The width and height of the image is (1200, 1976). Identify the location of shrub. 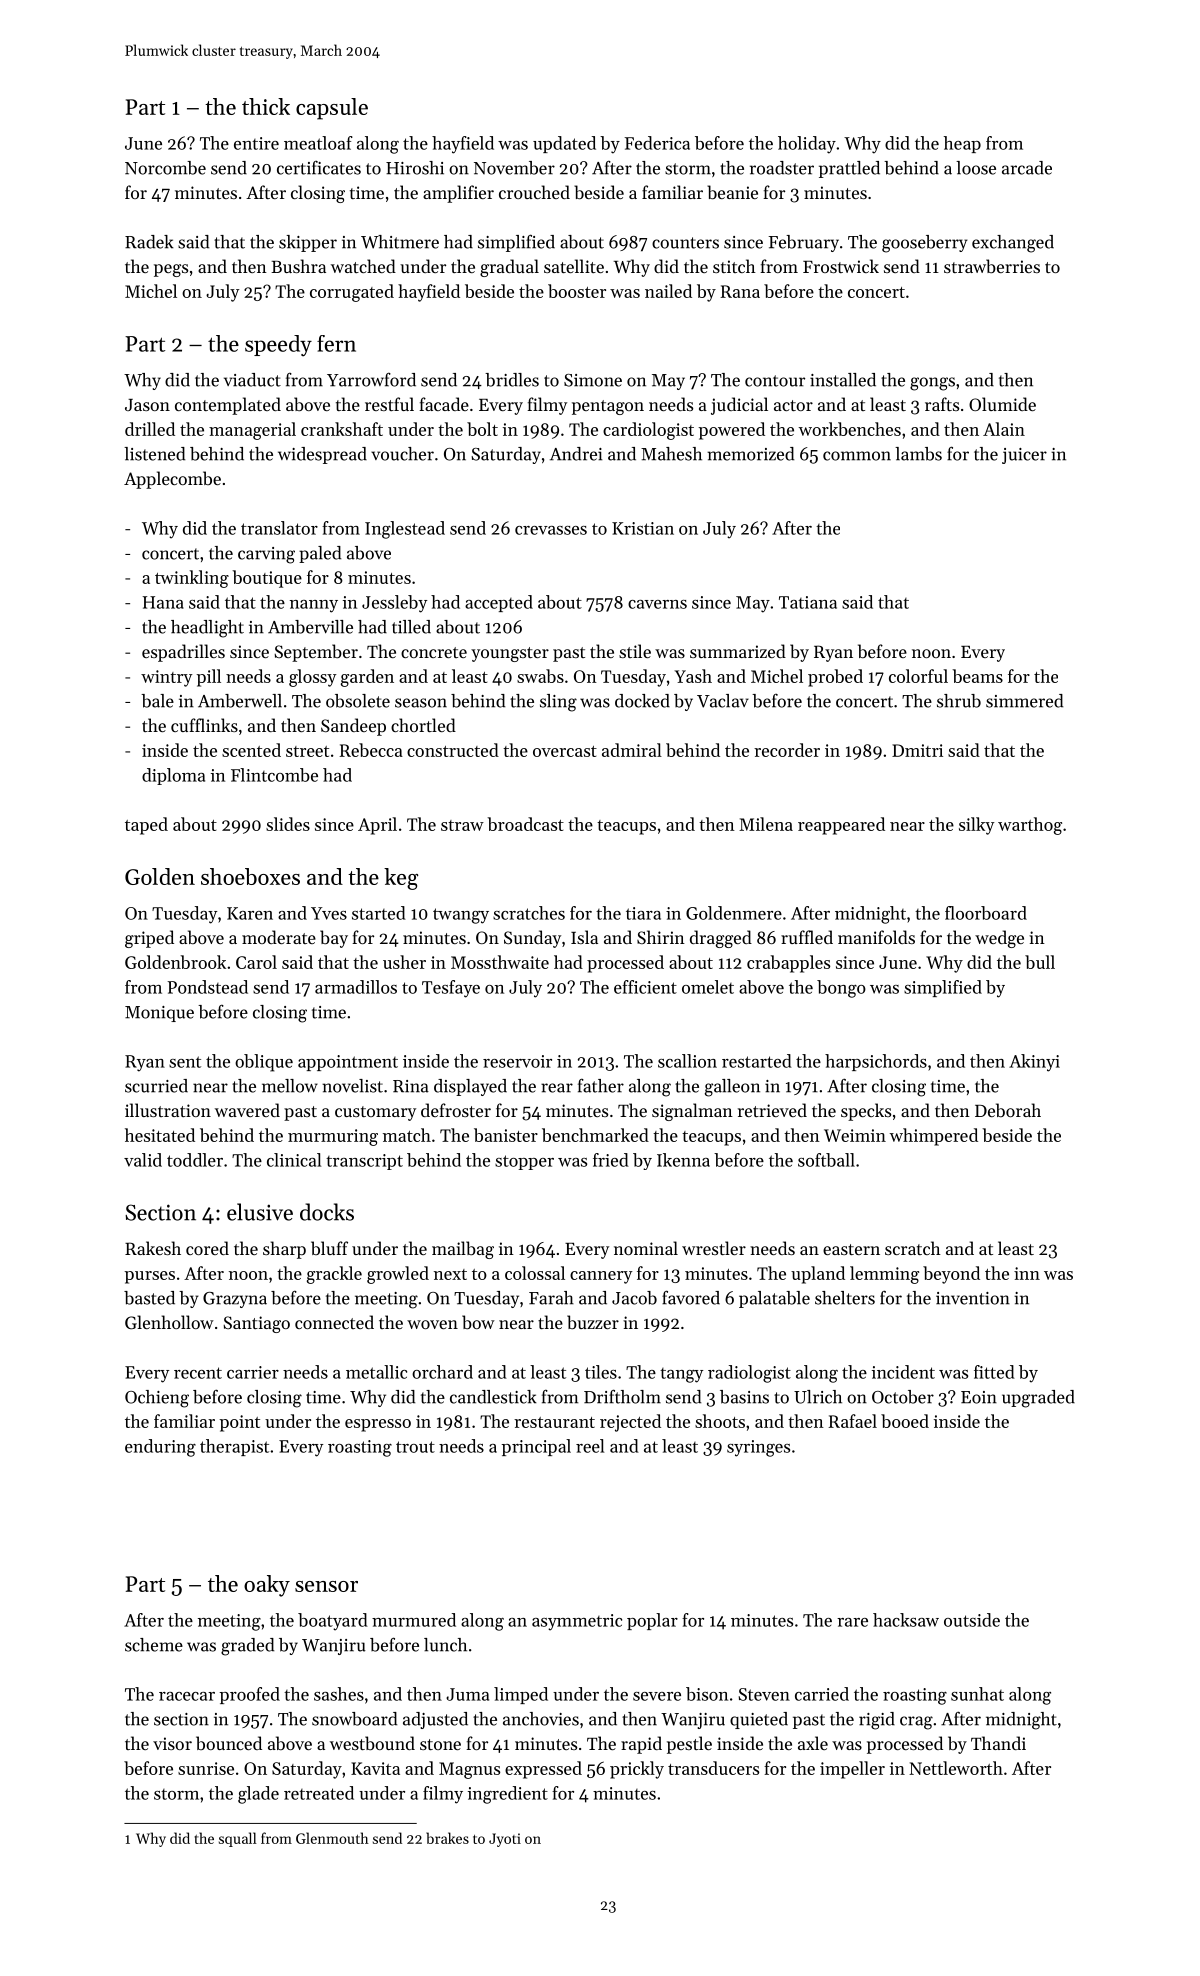
(959, 701).
